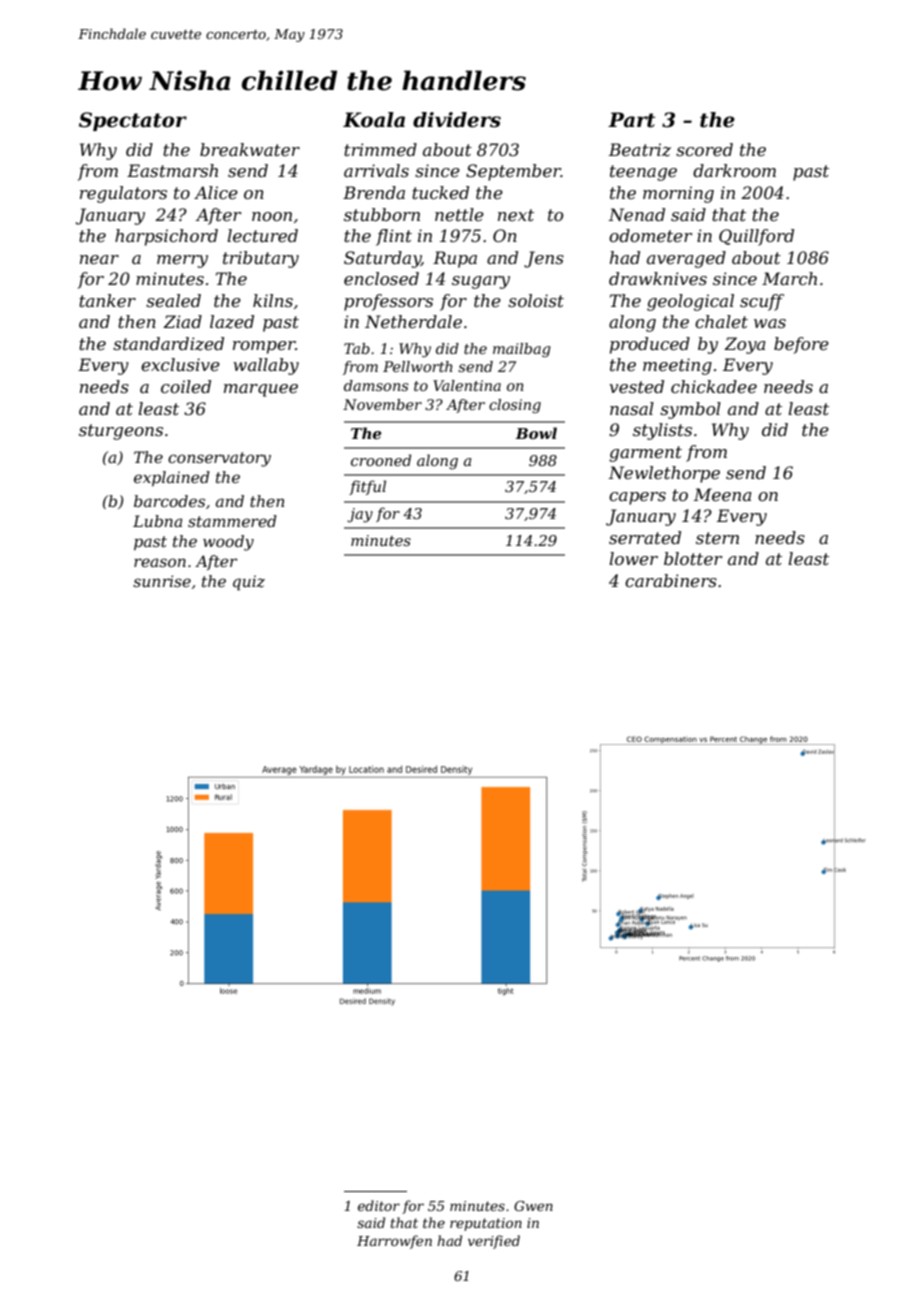 The image size is (908, 1316). I want to click on Harrowfen, so click(394, 1242).
